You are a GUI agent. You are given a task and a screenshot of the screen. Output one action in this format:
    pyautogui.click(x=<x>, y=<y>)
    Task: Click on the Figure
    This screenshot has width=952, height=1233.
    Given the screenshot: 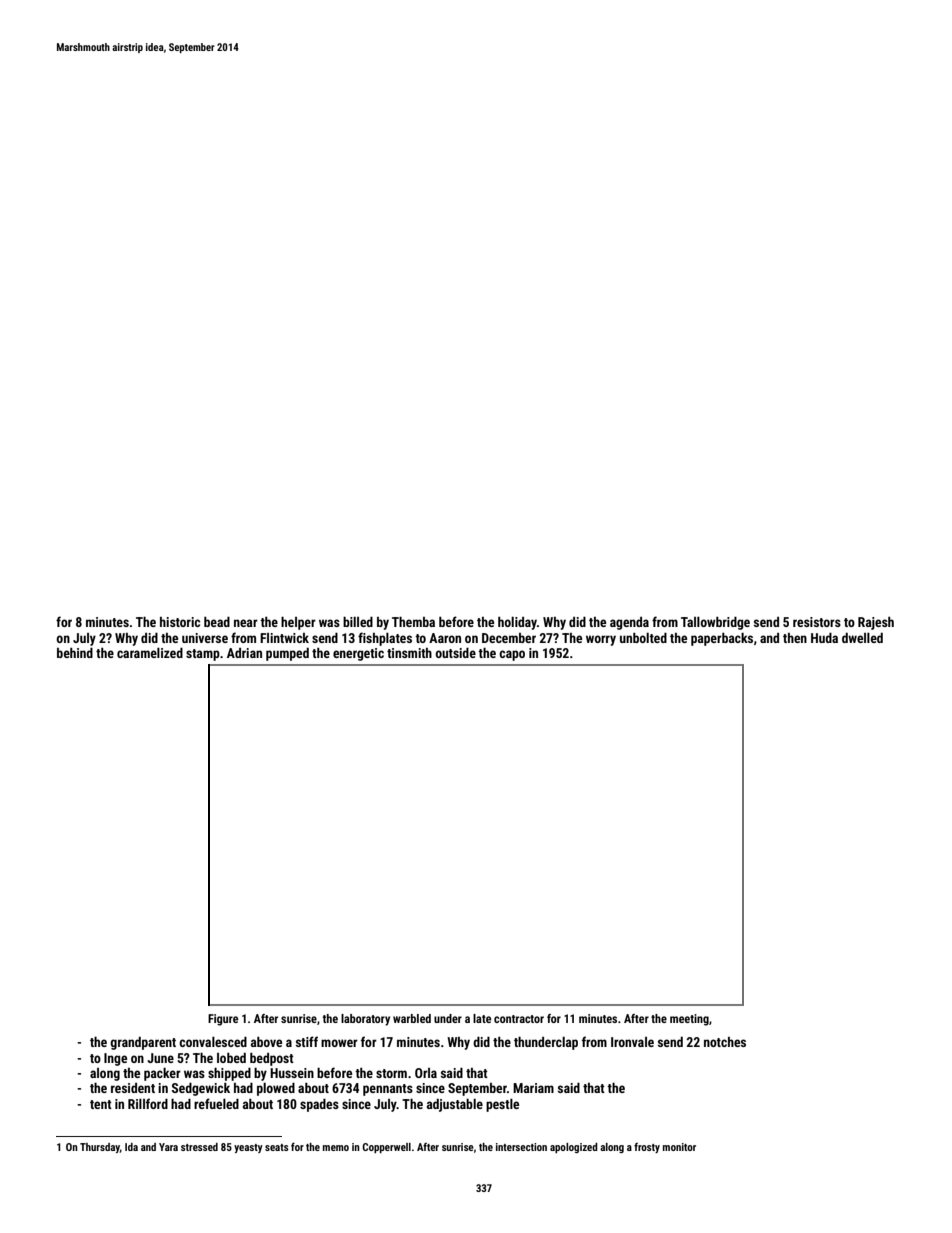 What is the action you would take?
    pyautogui.click(x=223, y=1020)
